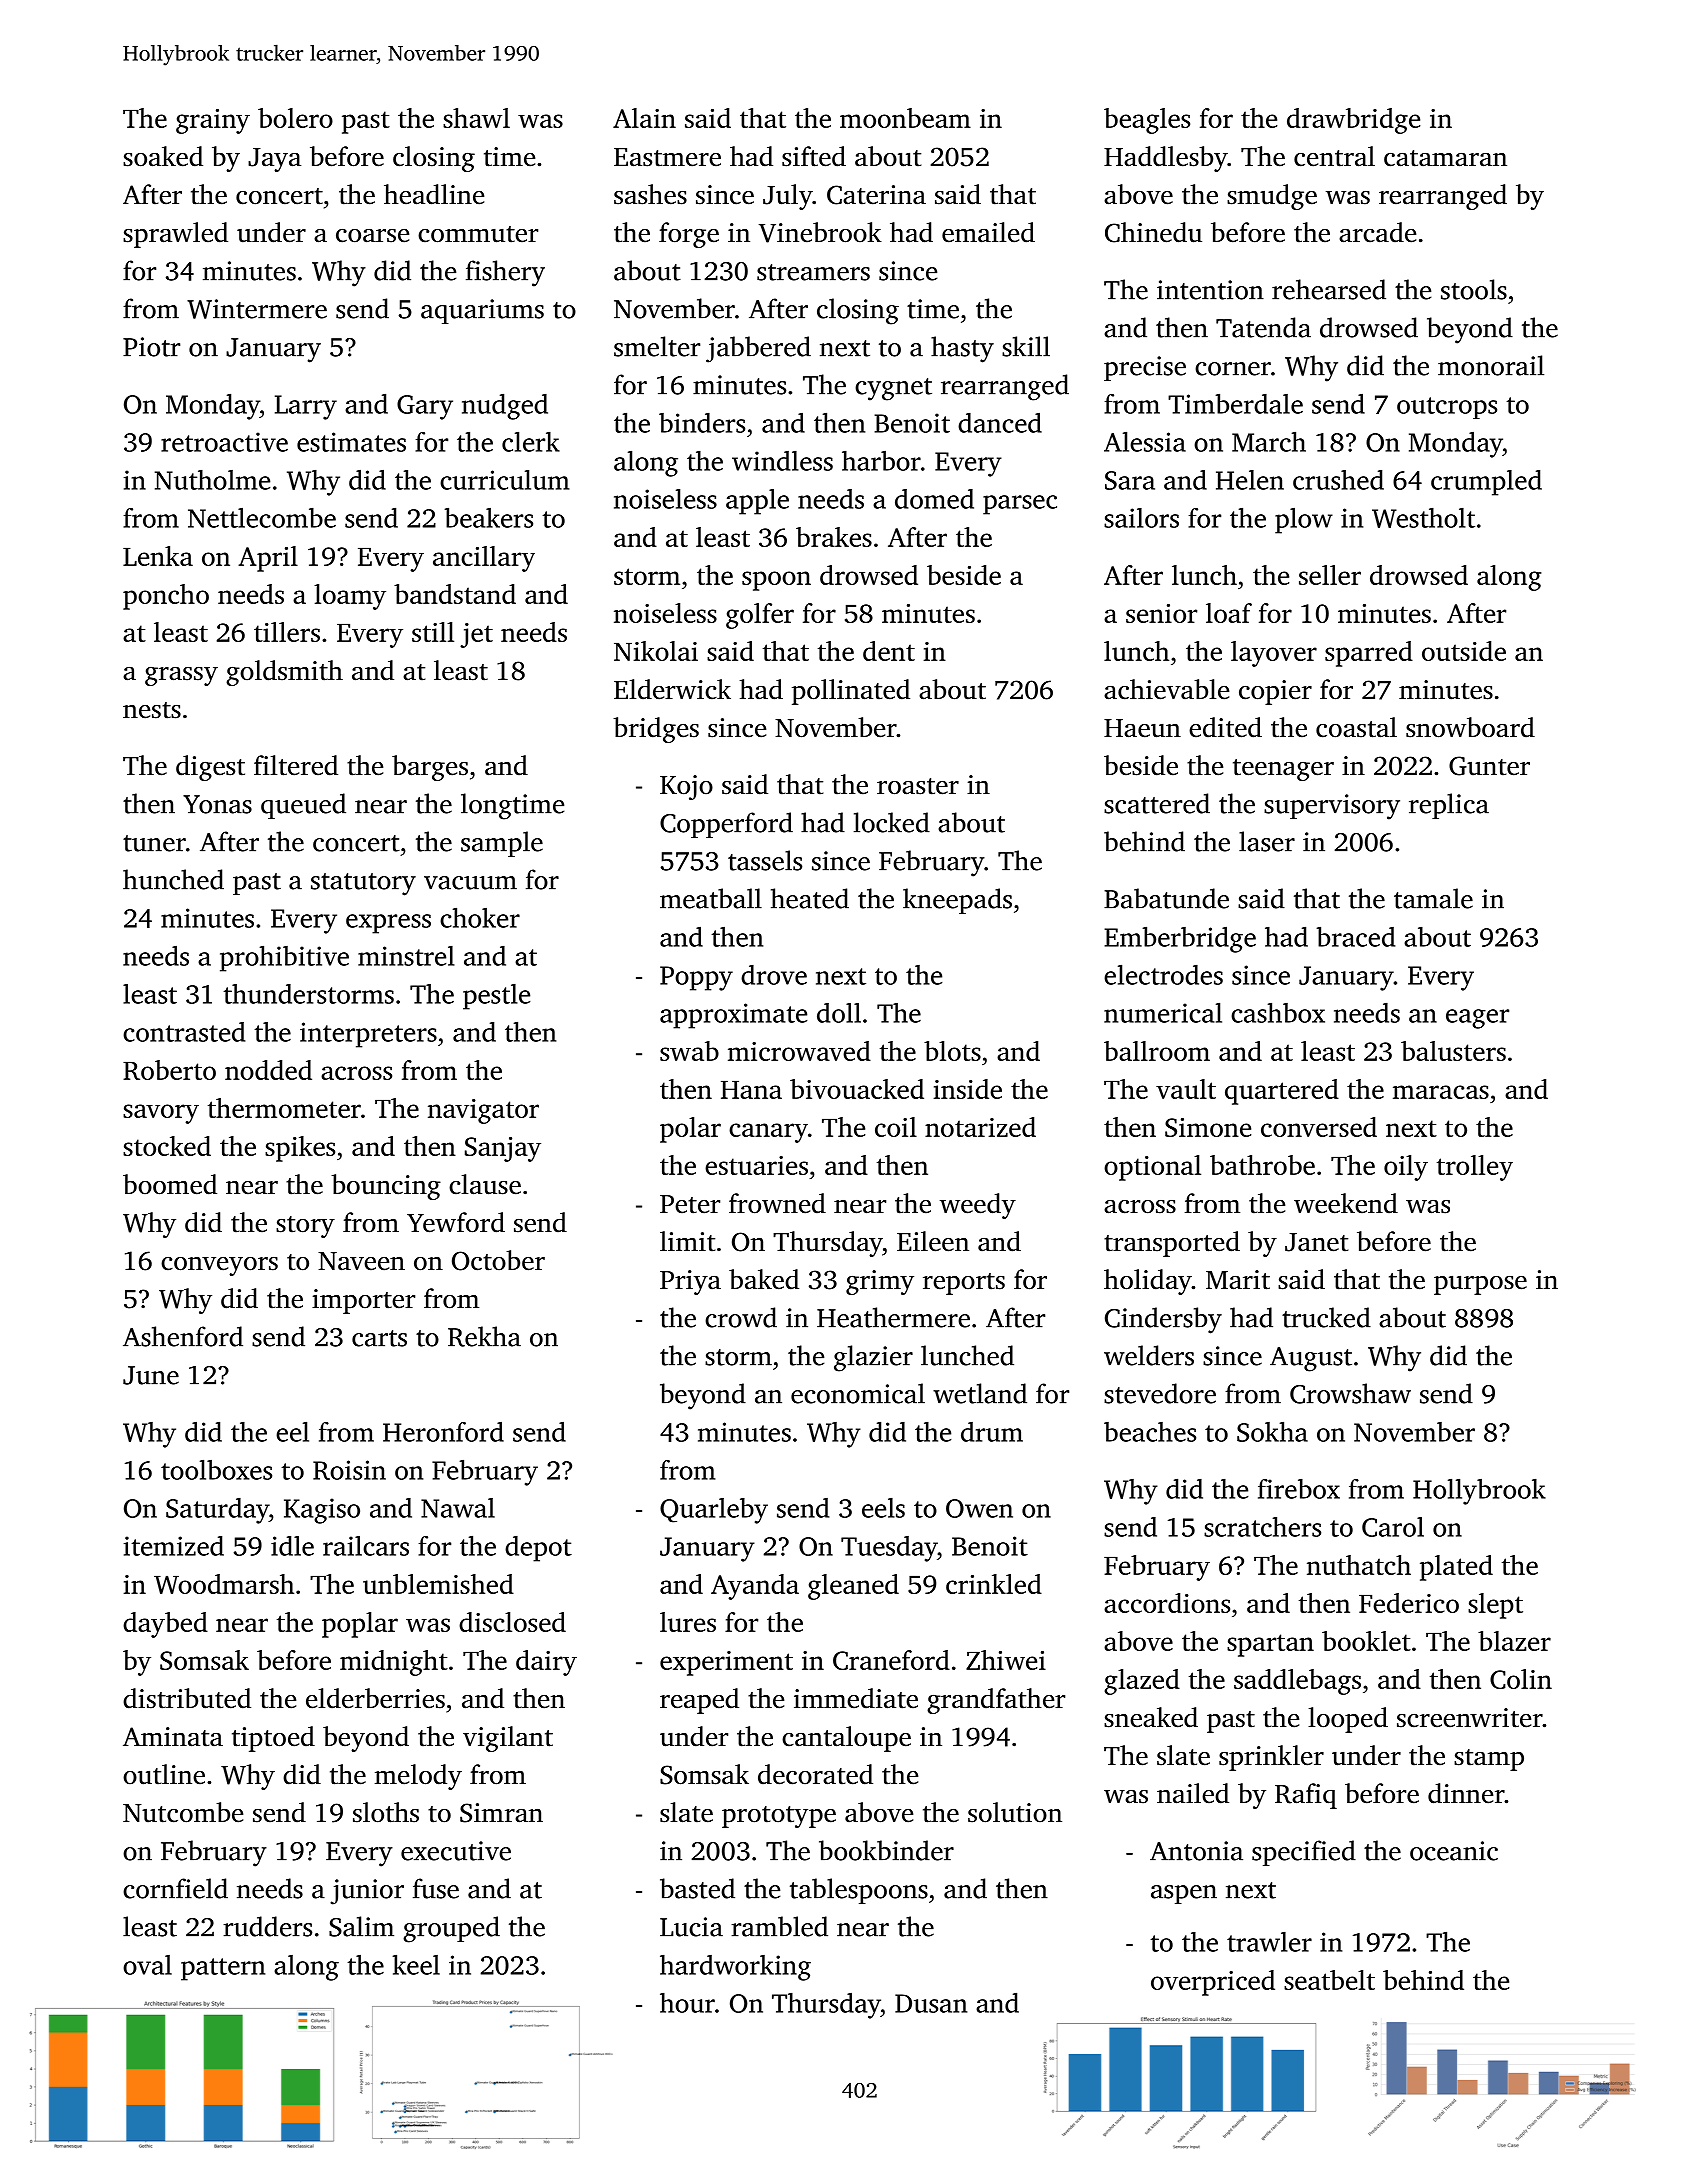 Image resolution: width=1683 pixels, height=2178 pixels. I want to click on hour, so click(687, 2003).
